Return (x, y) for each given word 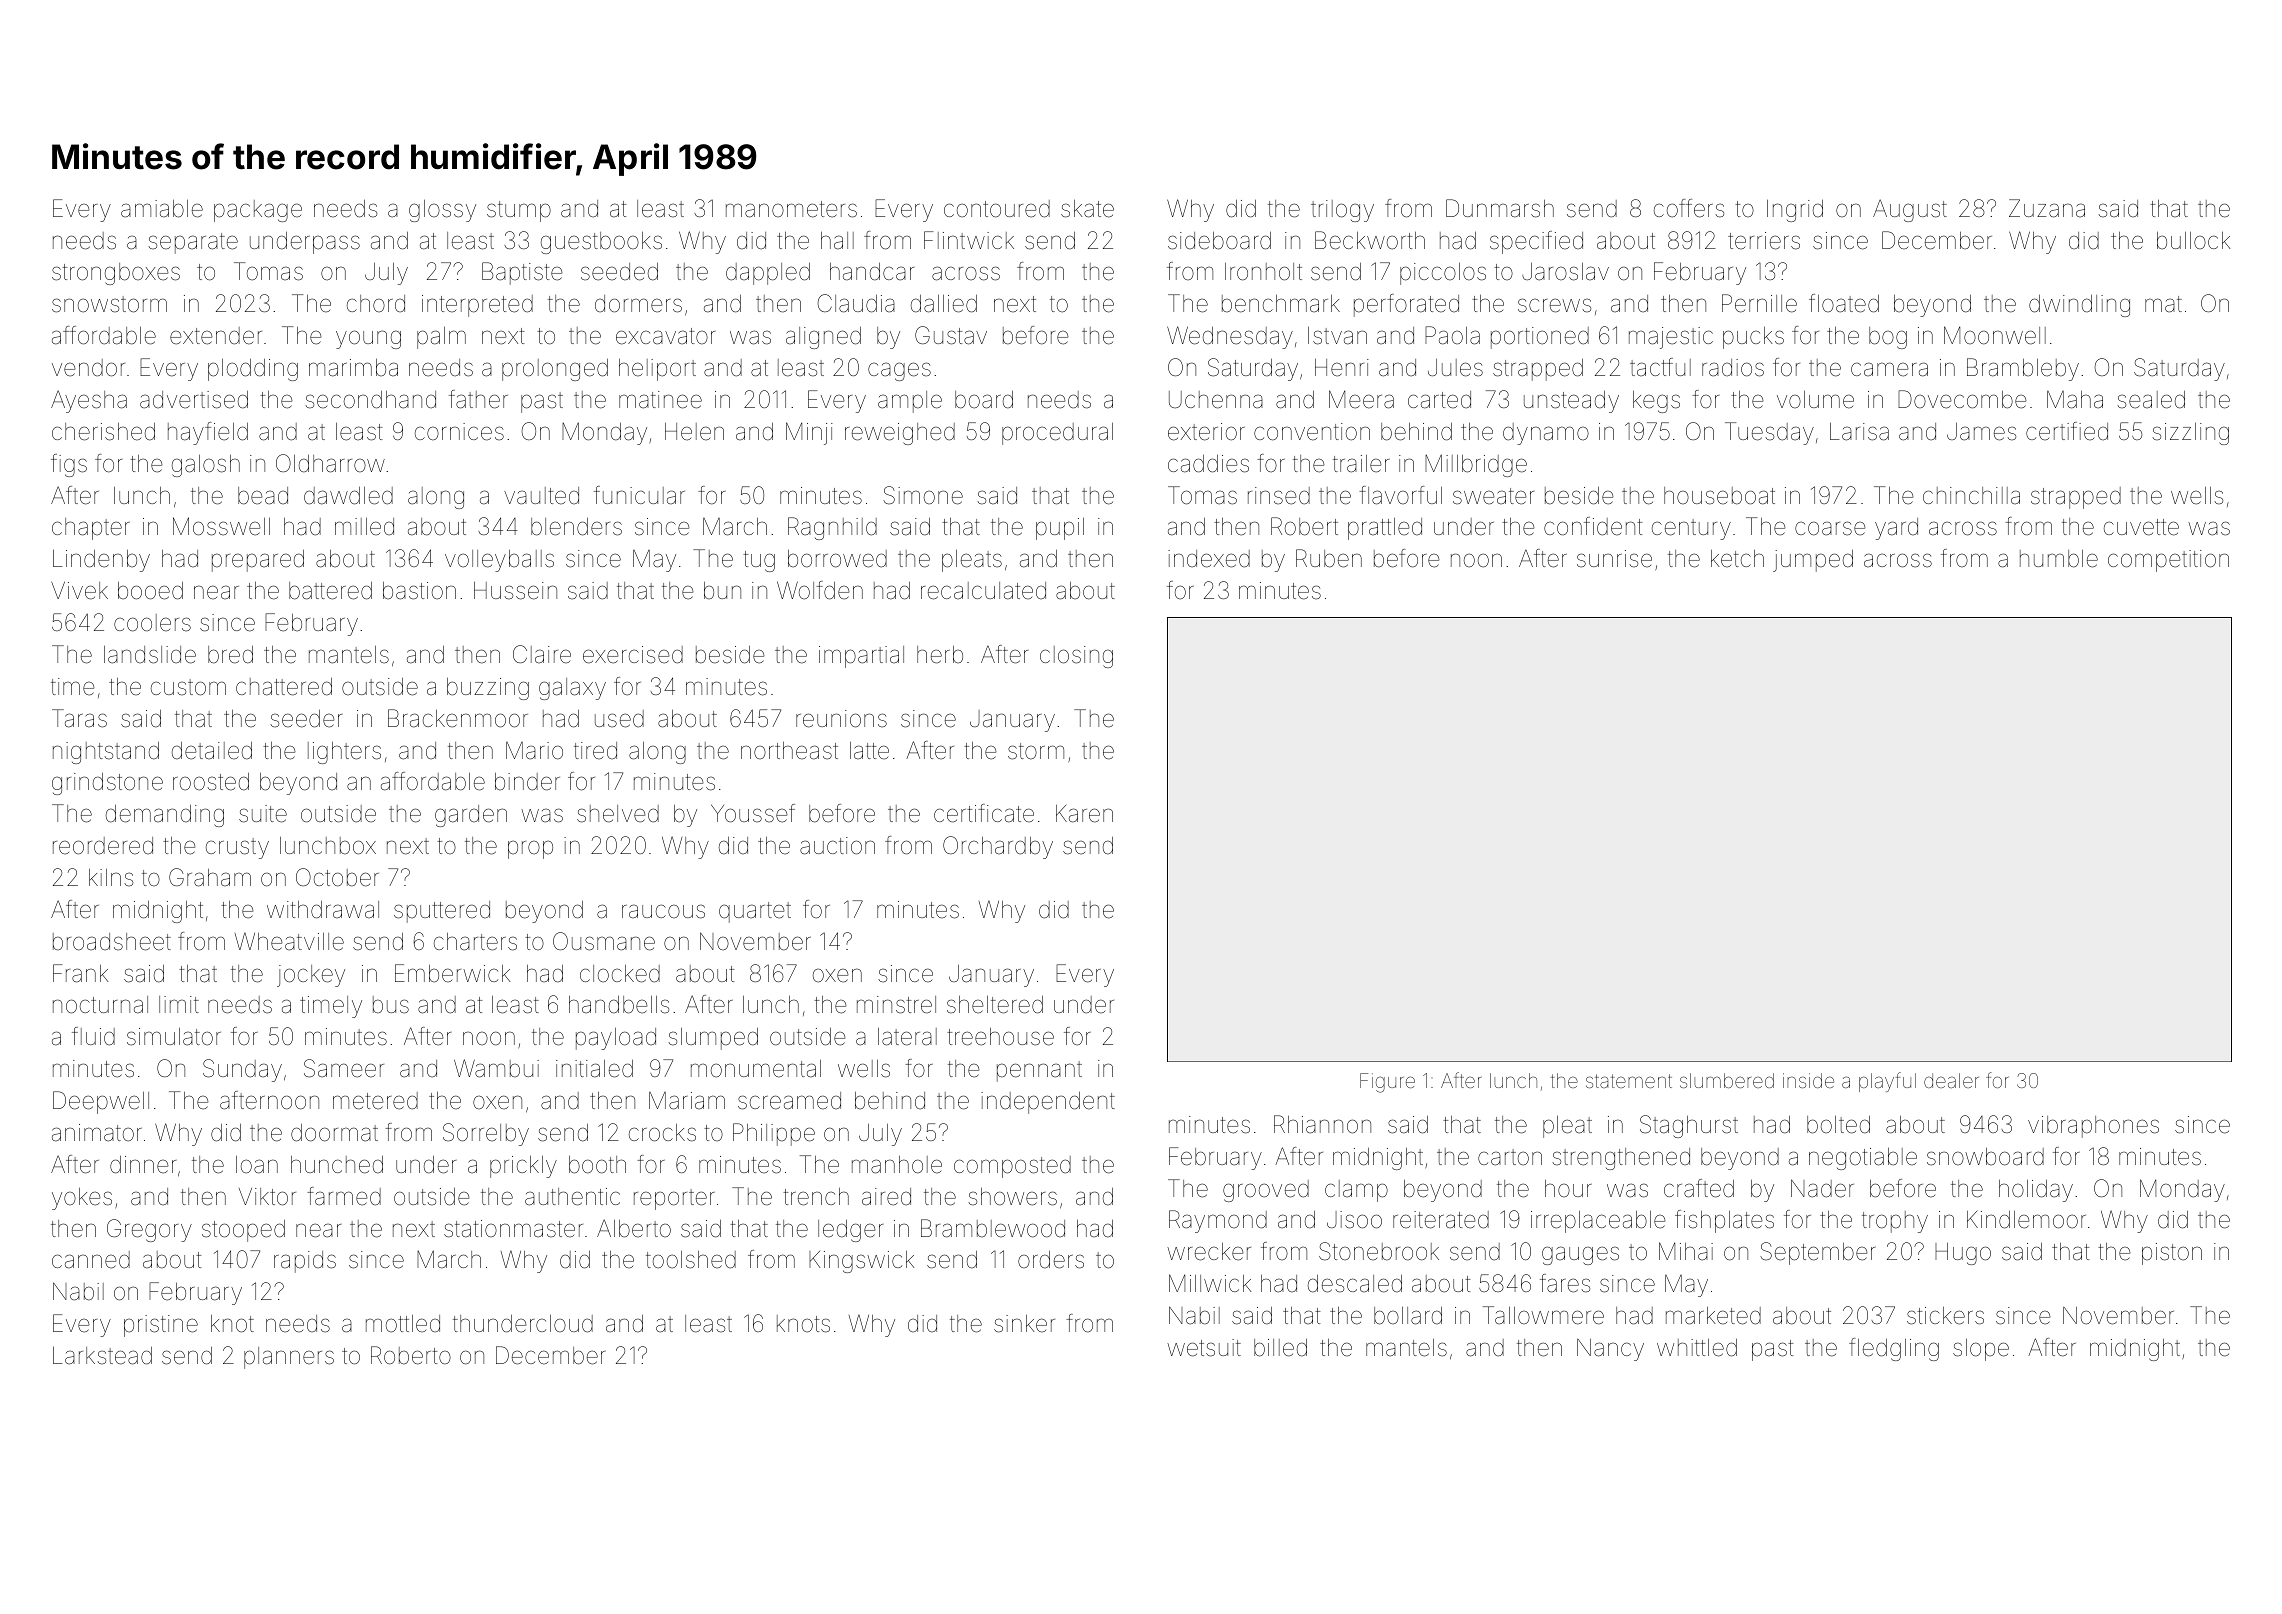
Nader (1822, 1188)
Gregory (149, 1230)
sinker (1024, 1324)
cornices (459, 432)
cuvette (2141, 527)
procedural (1057, 434)
